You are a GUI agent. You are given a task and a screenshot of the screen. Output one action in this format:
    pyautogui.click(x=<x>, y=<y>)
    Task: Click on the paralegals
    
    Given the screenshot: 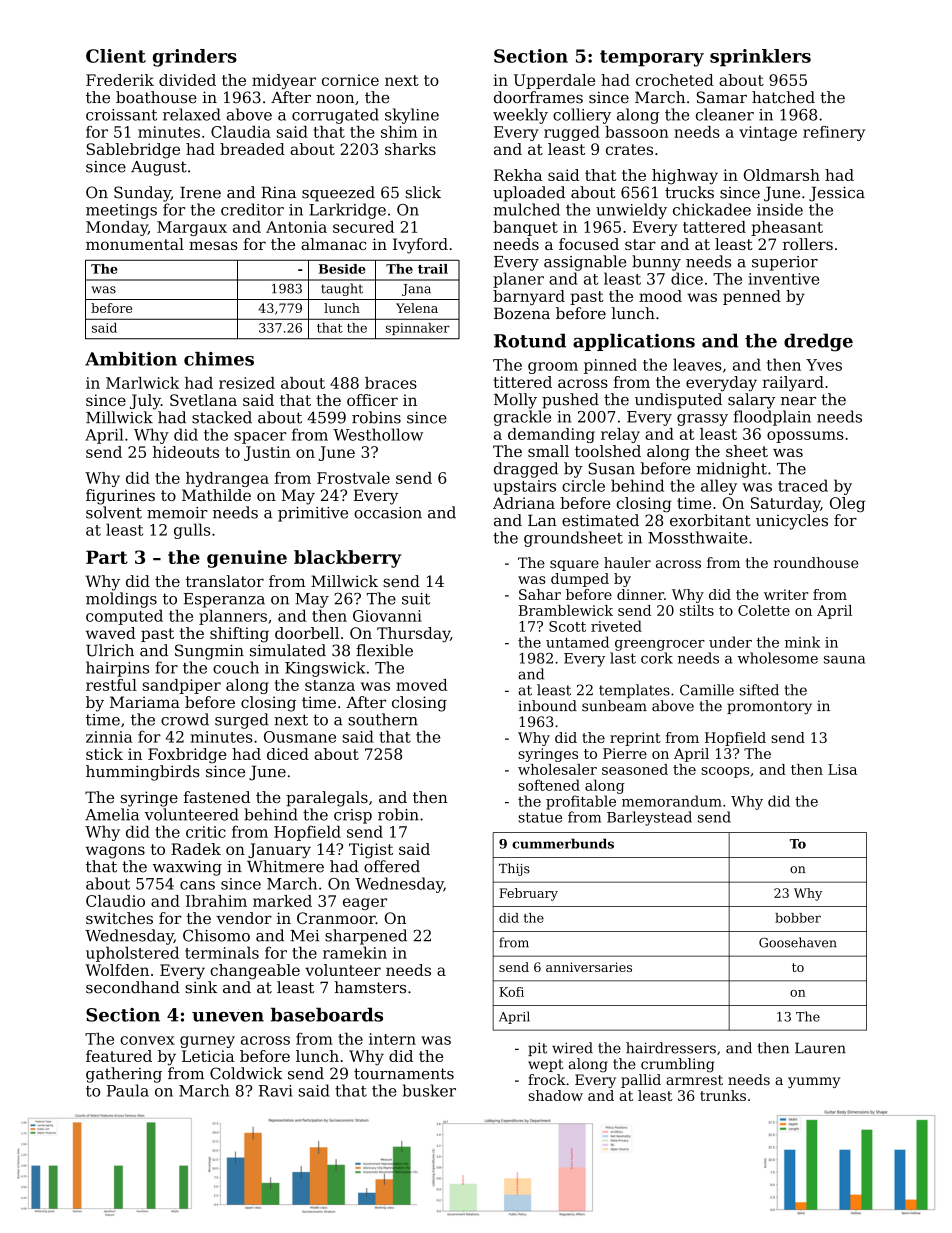 What is the action you would take?
    pyautogui.click(x=327, y=799)
